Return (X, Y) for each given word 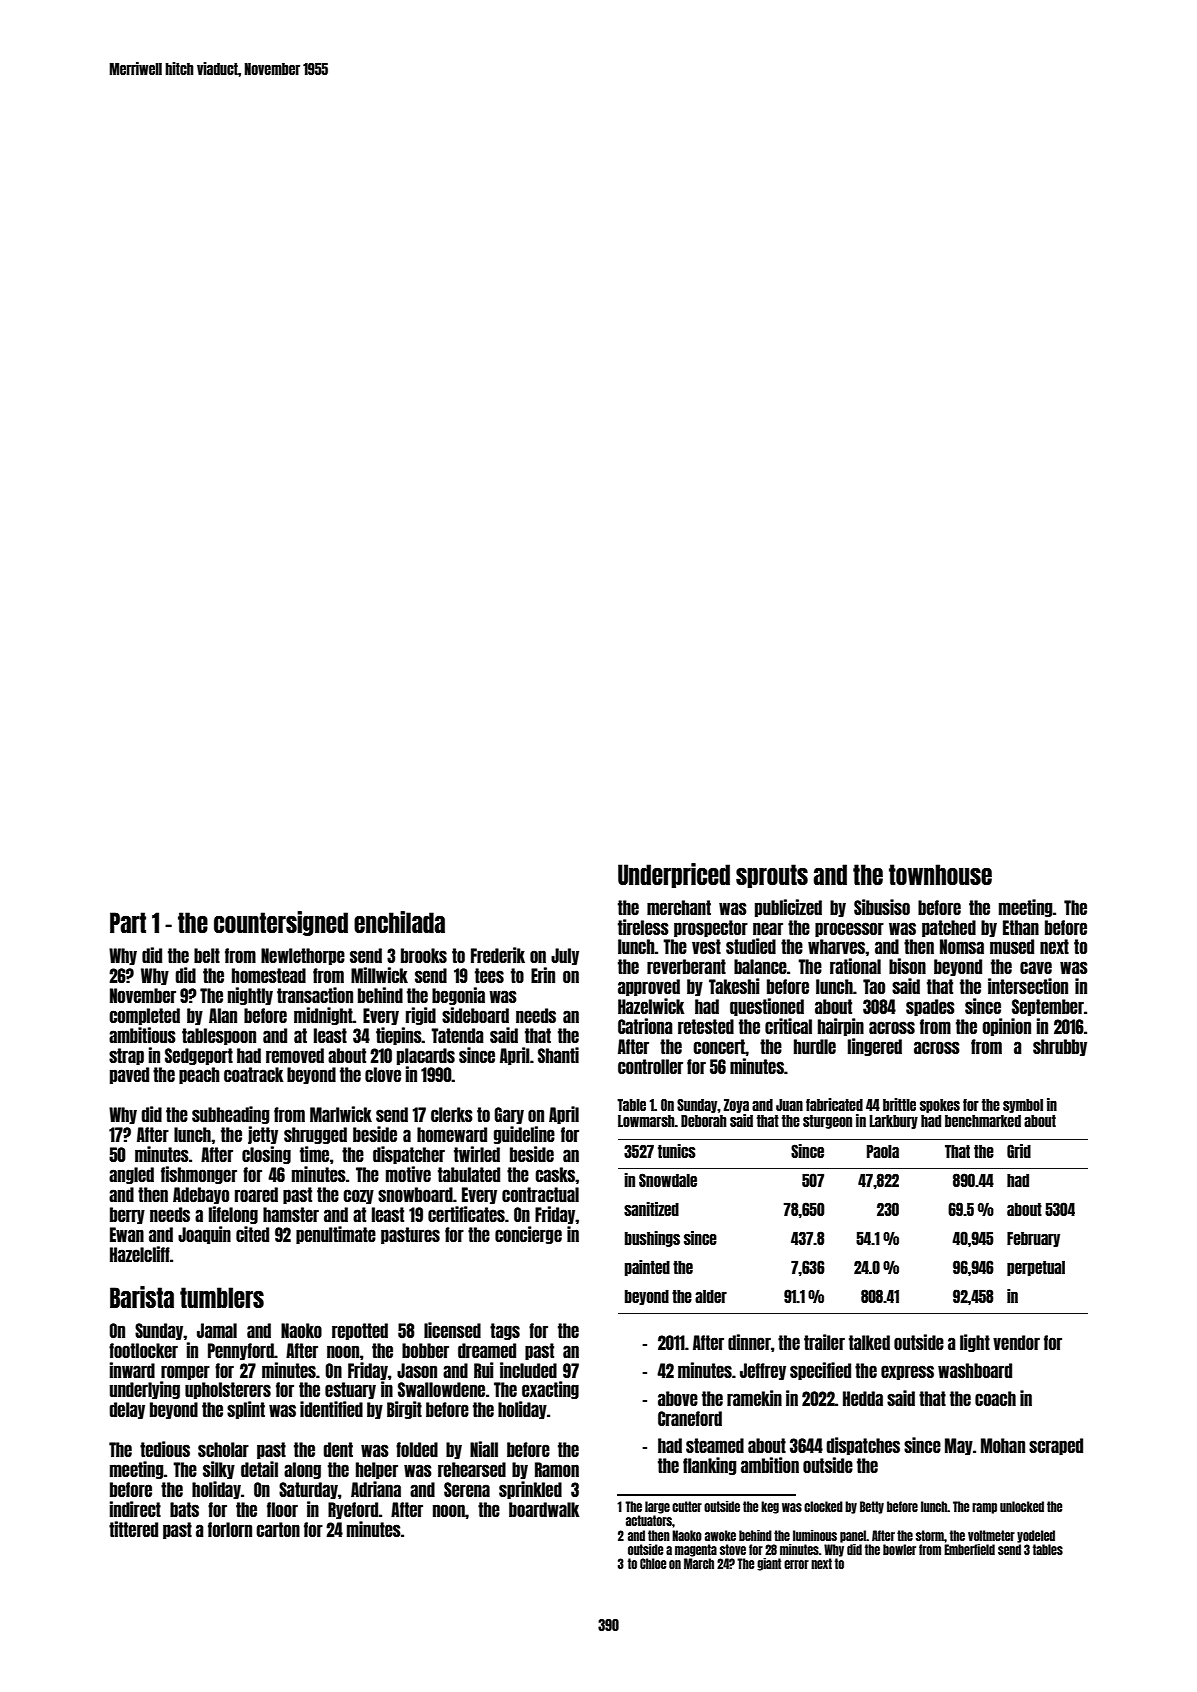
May (959, 1446)
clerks (452, 1114)
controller (650, 1066)
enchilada (399, 922)
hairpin (841, 1027)
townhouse (940, 874)
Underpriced (674, 875)
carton (278, 1529)
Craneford (690, 1418)
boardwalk (544, 1509)
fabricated (834, 1104)
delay (127, 1410)
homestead (269, 975)
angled (131, 1175)
